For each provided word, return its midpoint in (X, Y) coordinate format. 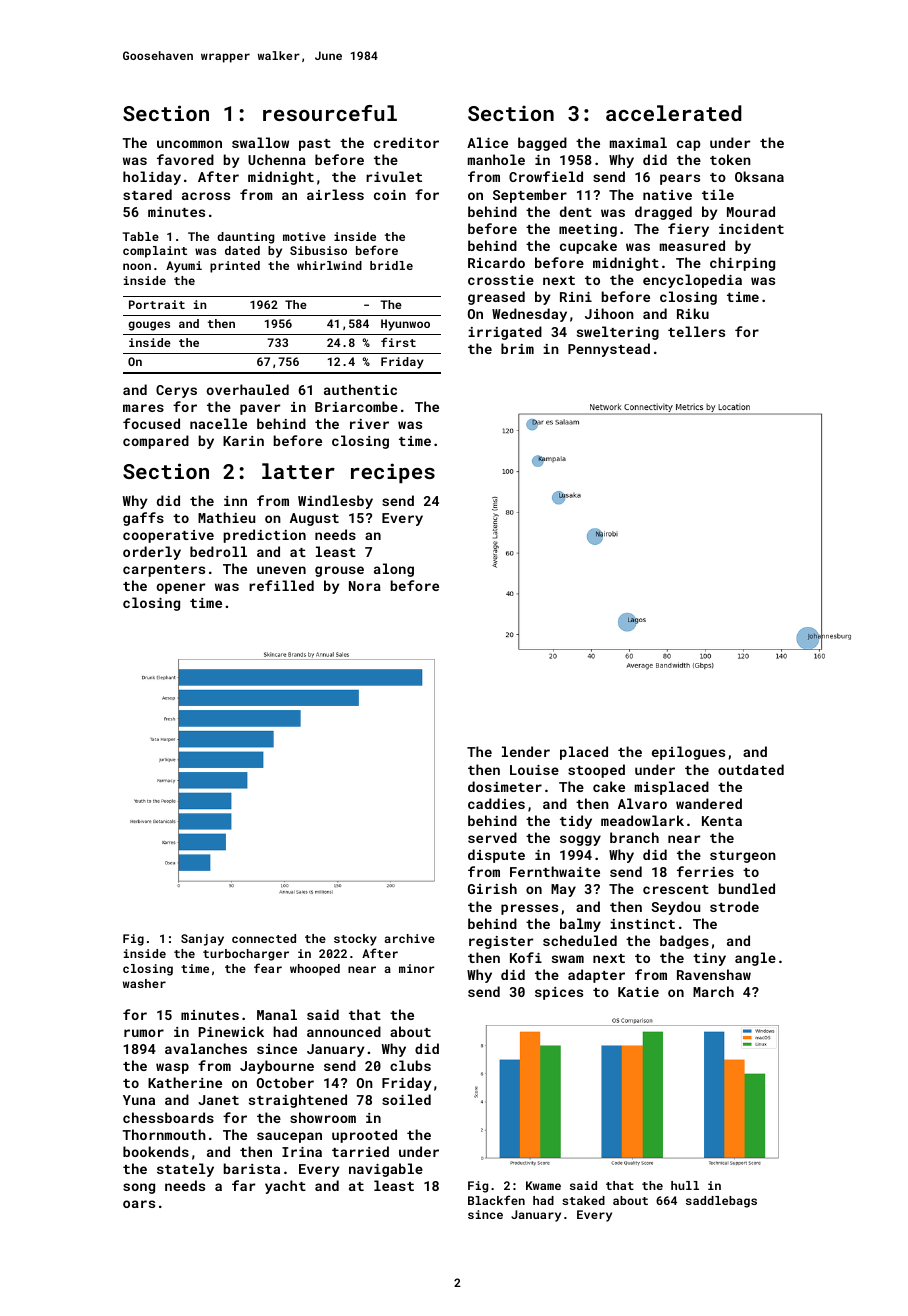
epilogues (688, 753)
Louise (534, 770)
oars (139, 1204)
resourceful (330, 113)
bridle (391, 265)
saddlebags (721, 1202)
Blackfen (496, 1200)
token (730, 159)
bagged (542, 144)
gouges (149, 326)
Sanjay (202, 940)
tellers (696, 331)
